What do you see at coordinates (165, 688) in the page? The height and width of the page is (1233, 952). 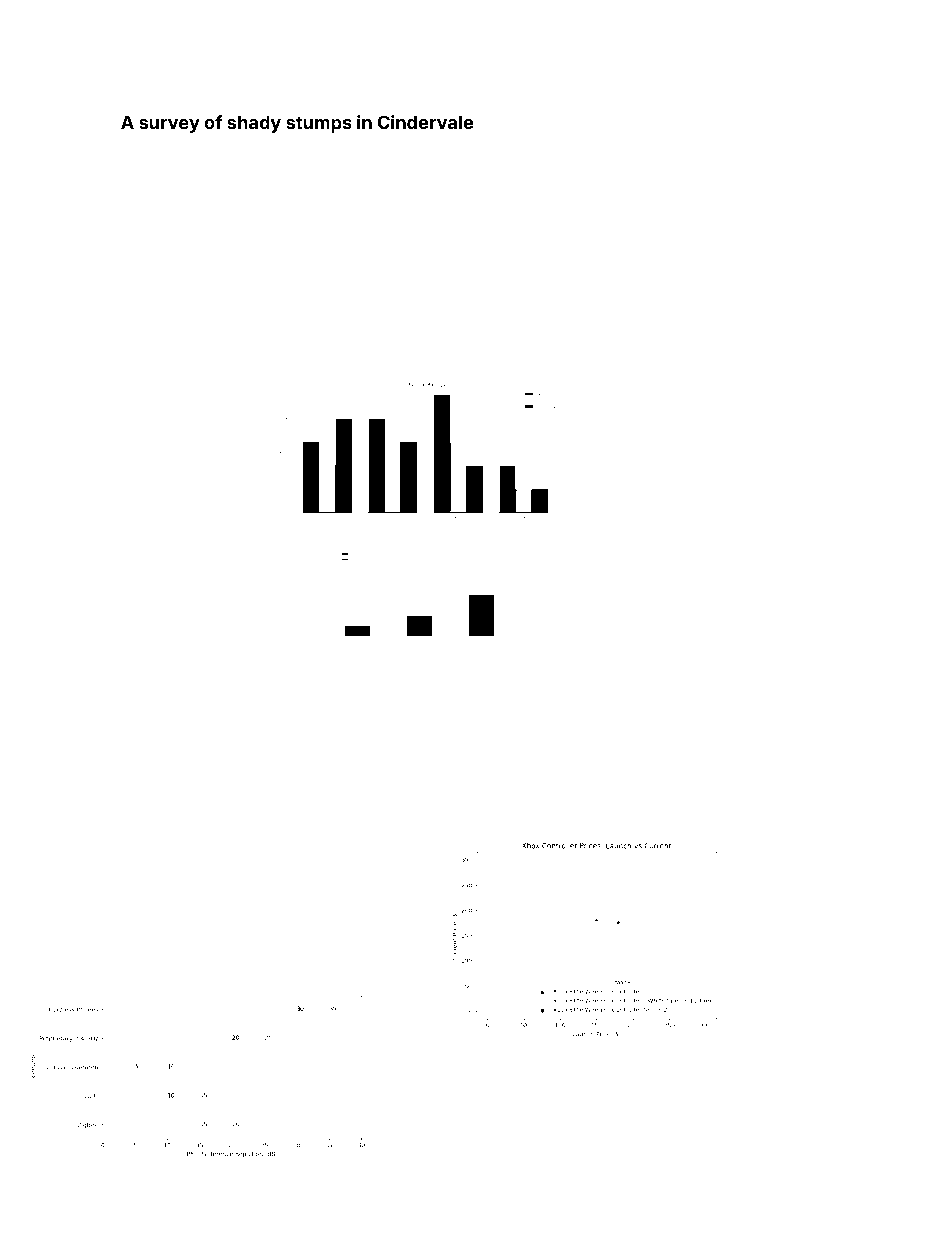 I see `organized` at bounding box center [165, 688].
